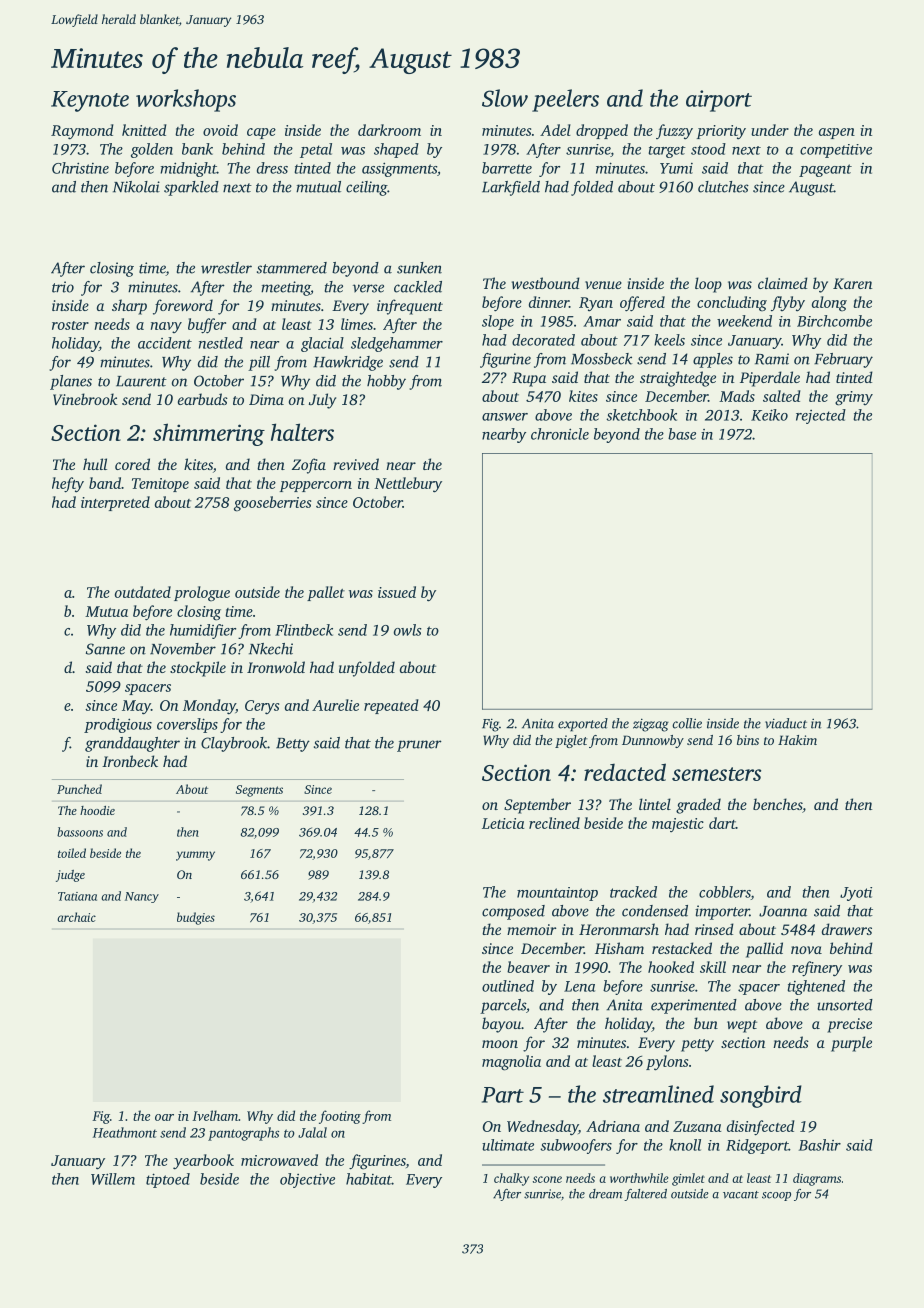 This screenshot has height=1308, width=924. I want to click on Sanne, so click(105, 649).
